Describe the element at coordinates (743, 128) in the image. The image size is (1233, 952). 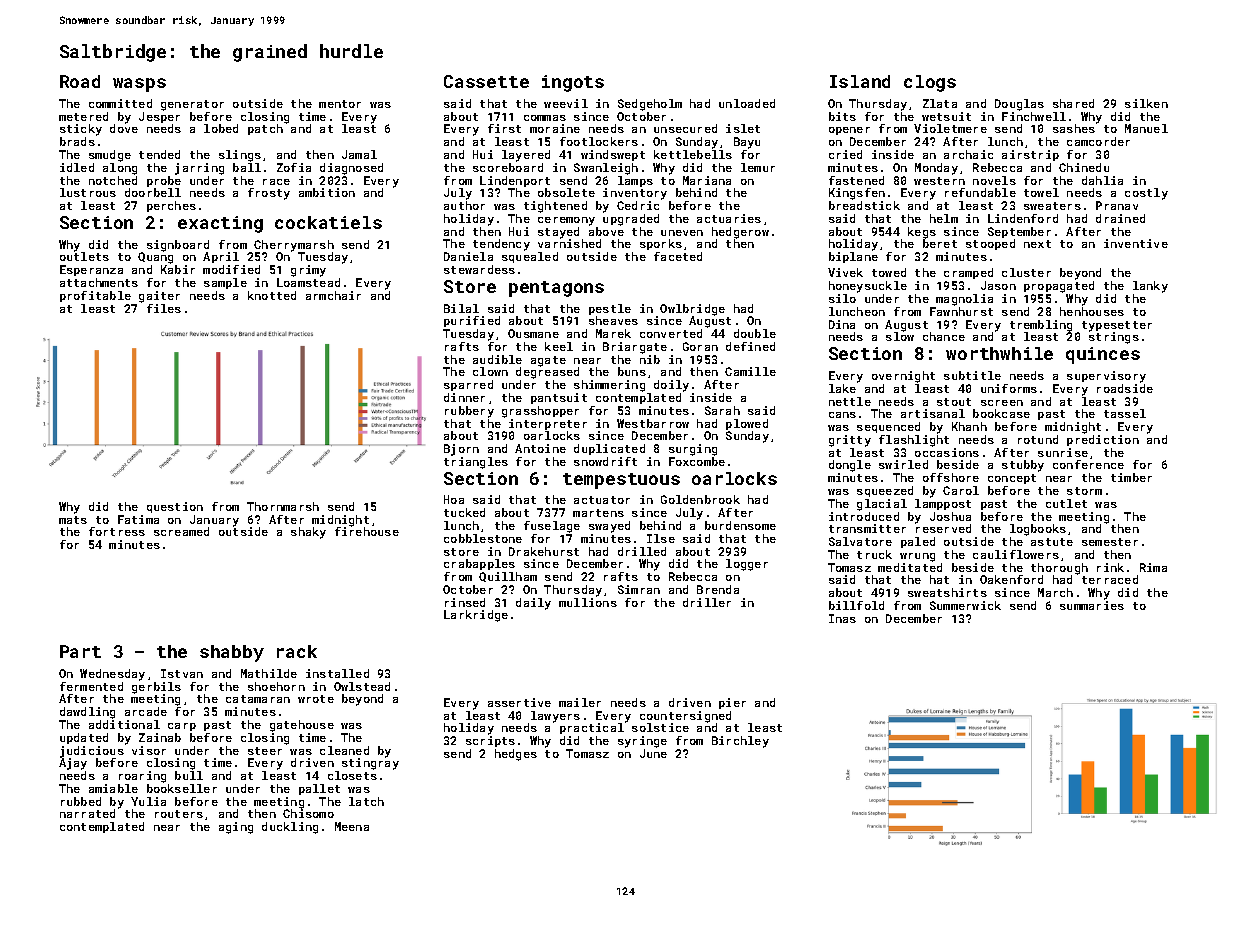
I see `islet` at that location.
